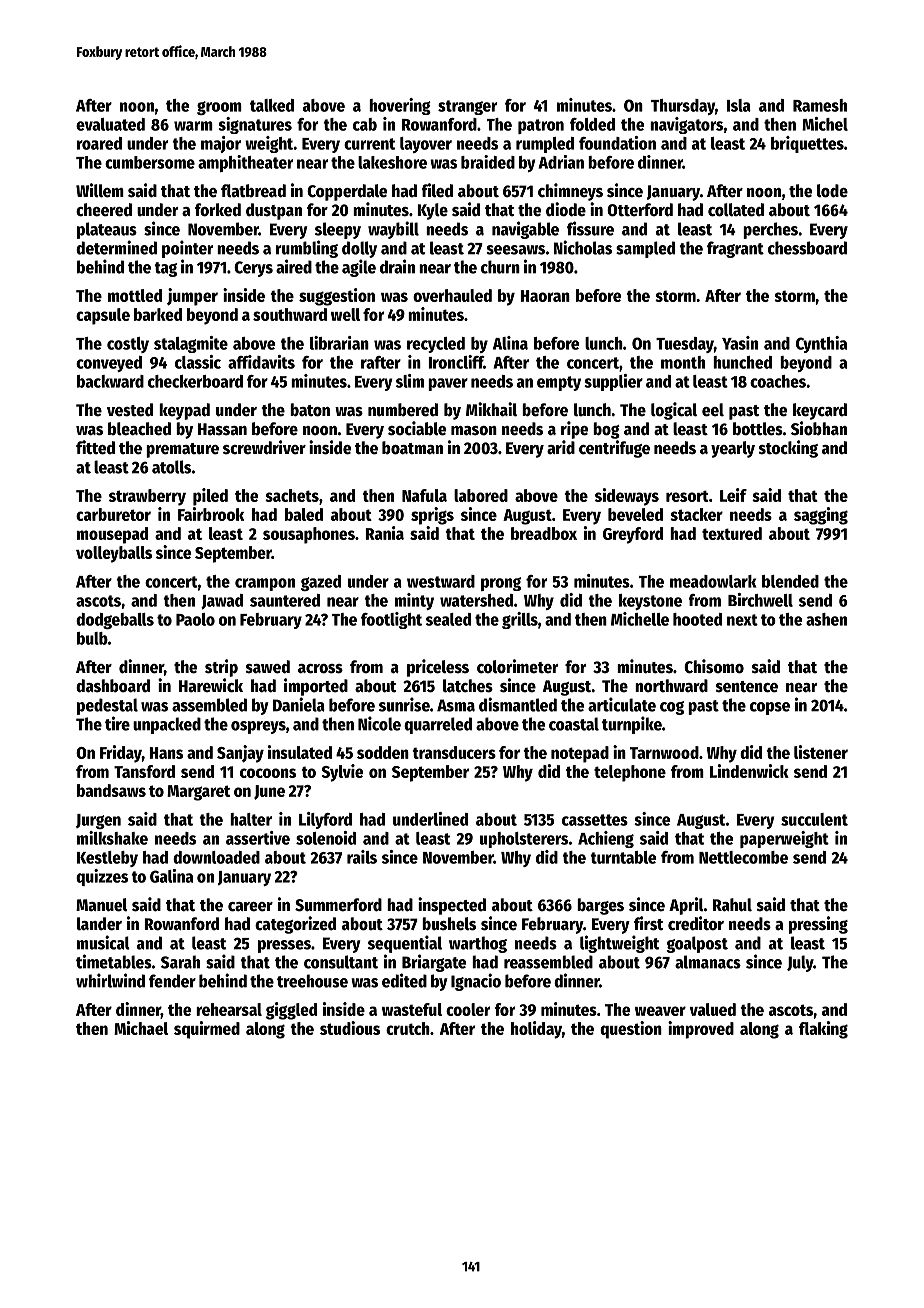  I want to click on Ramesh, so click(820, 105).
